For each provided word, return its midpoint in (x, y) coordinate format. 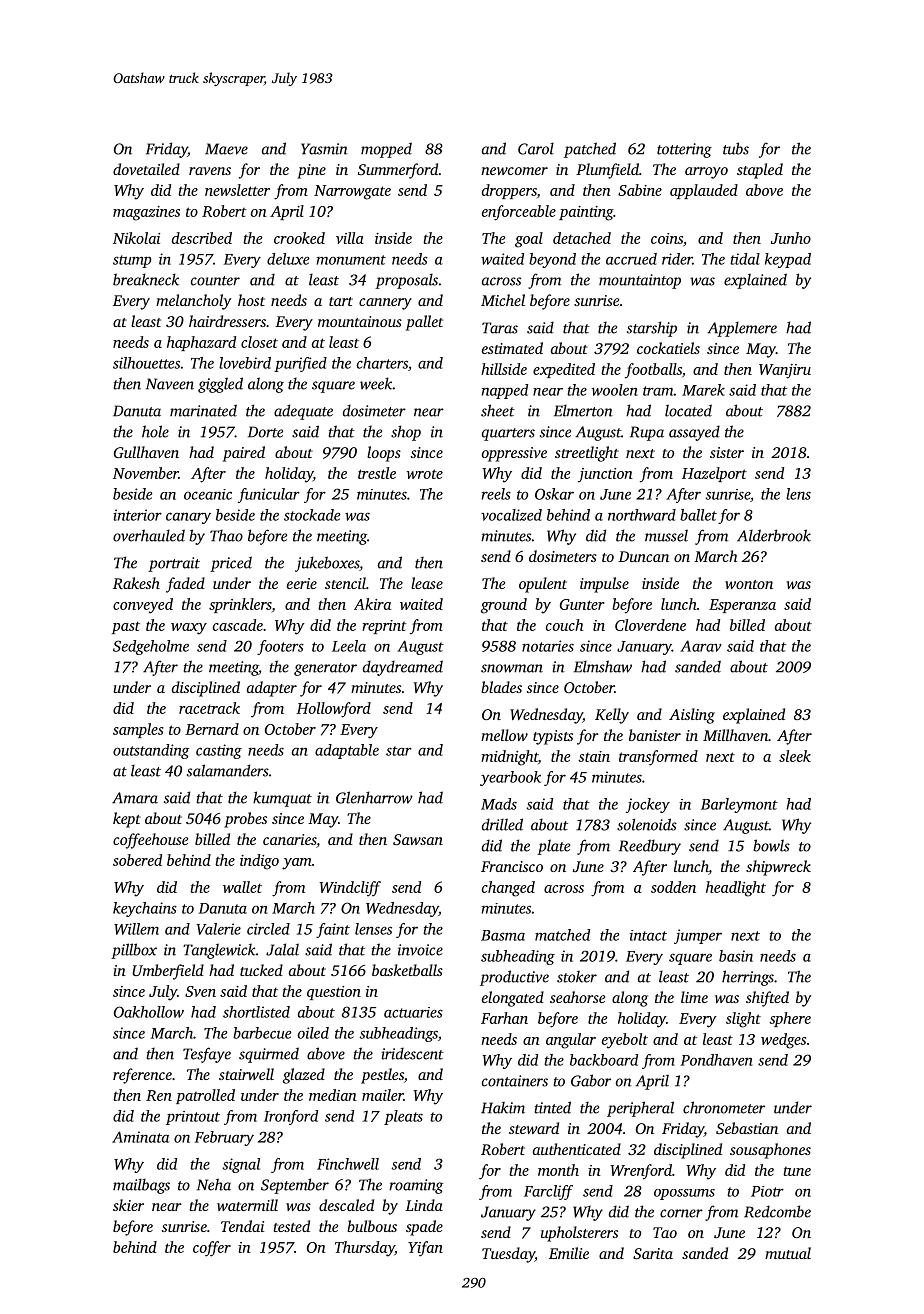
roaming (416, 1186)
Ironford (291, 1117)
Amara (135, 798)
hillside (504, 369)
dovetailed (146, 169)
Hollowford (333, 710)
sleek (795, 756)
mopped (386, 150)
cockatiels (668, 348)
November (145, 473)
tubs (736, 148)
